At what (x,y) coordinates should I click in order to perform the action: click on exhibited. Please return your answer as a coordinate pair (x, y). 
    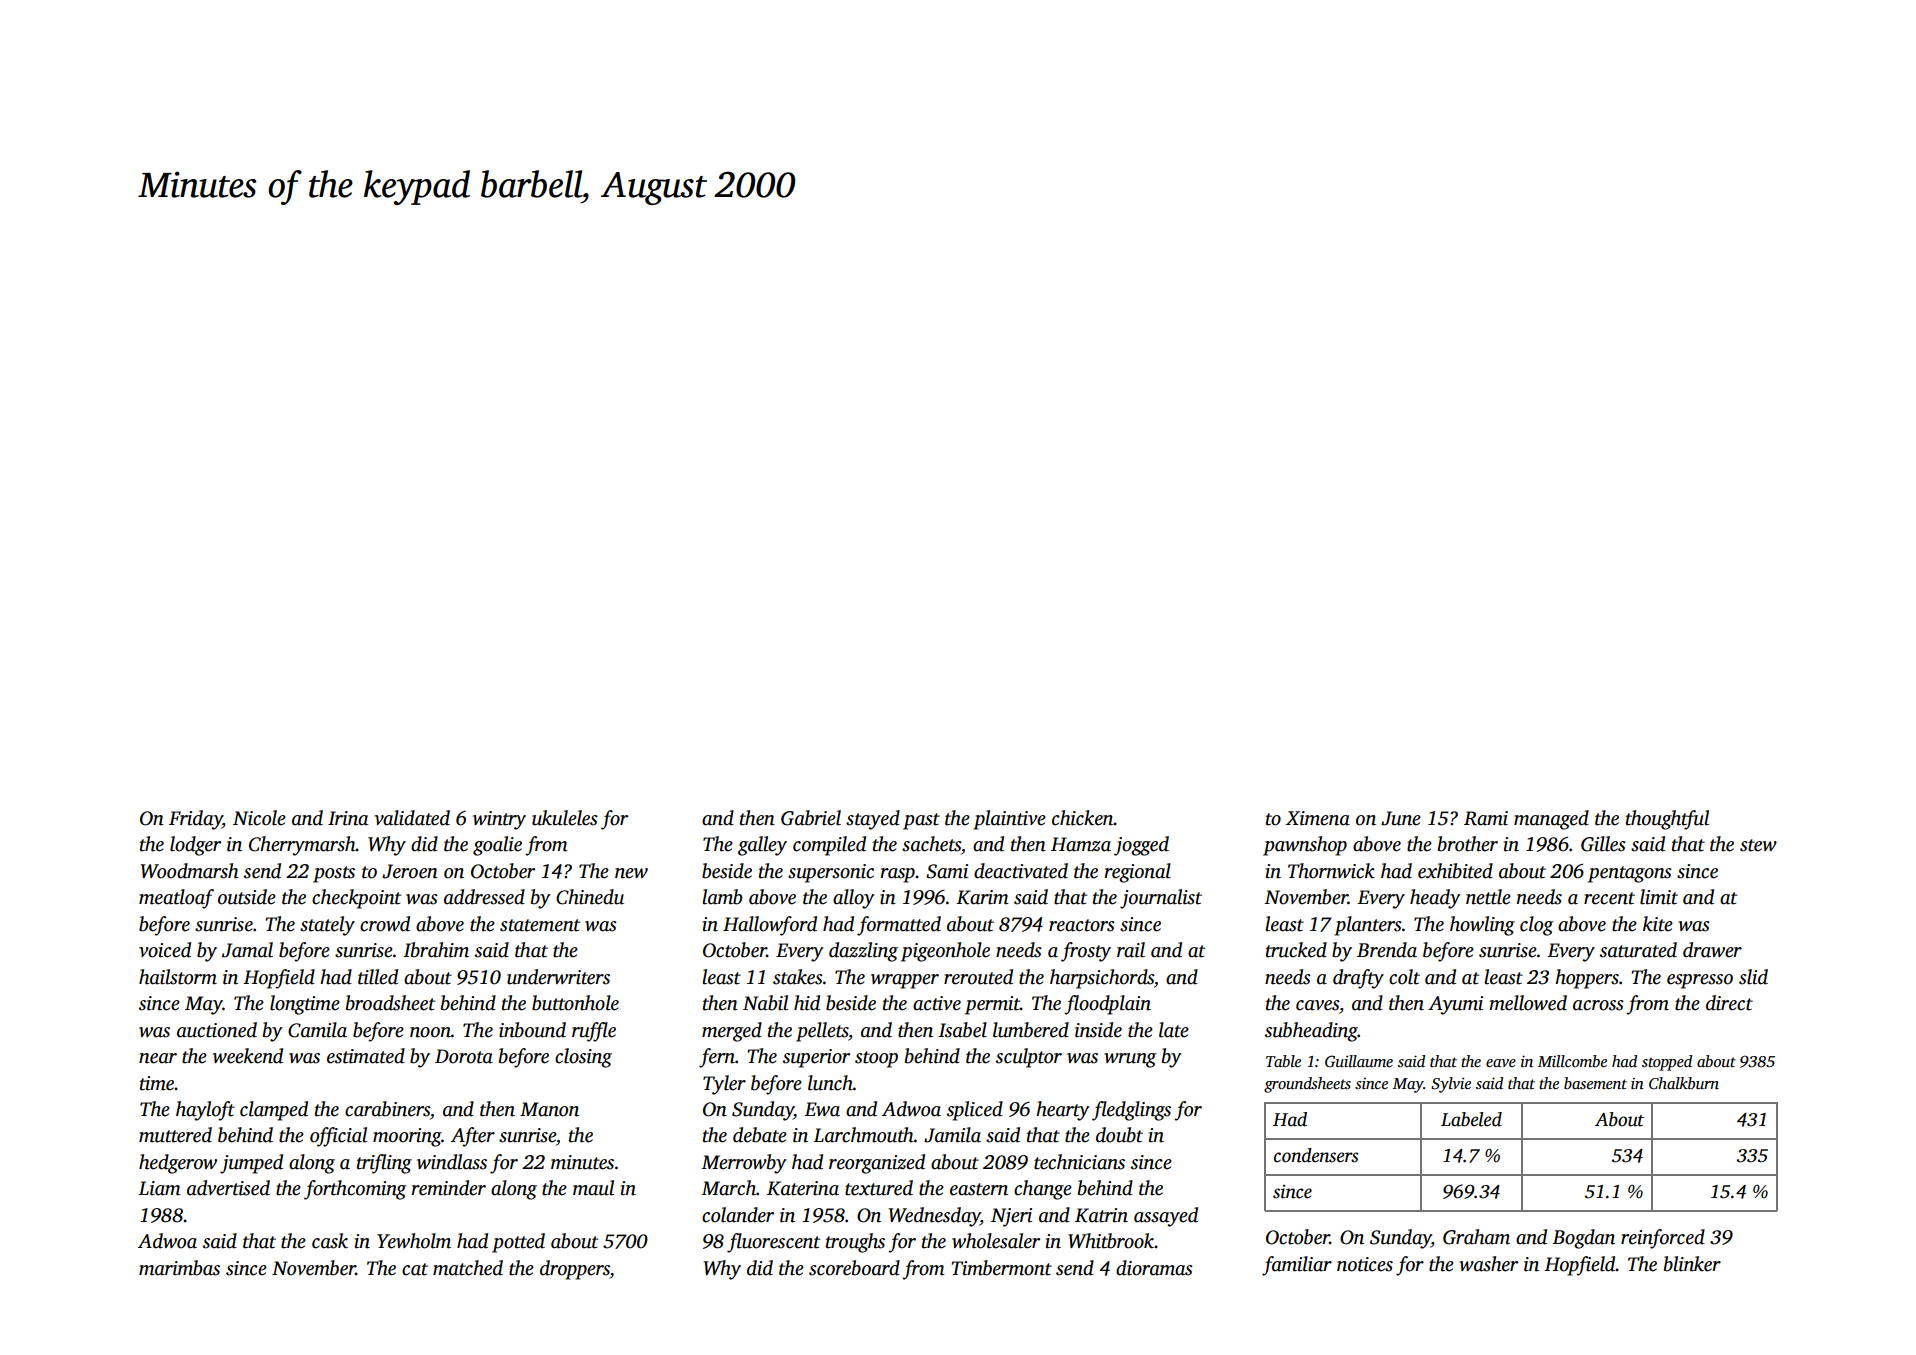
    Looking at the image, I should click on (1455, 871).
